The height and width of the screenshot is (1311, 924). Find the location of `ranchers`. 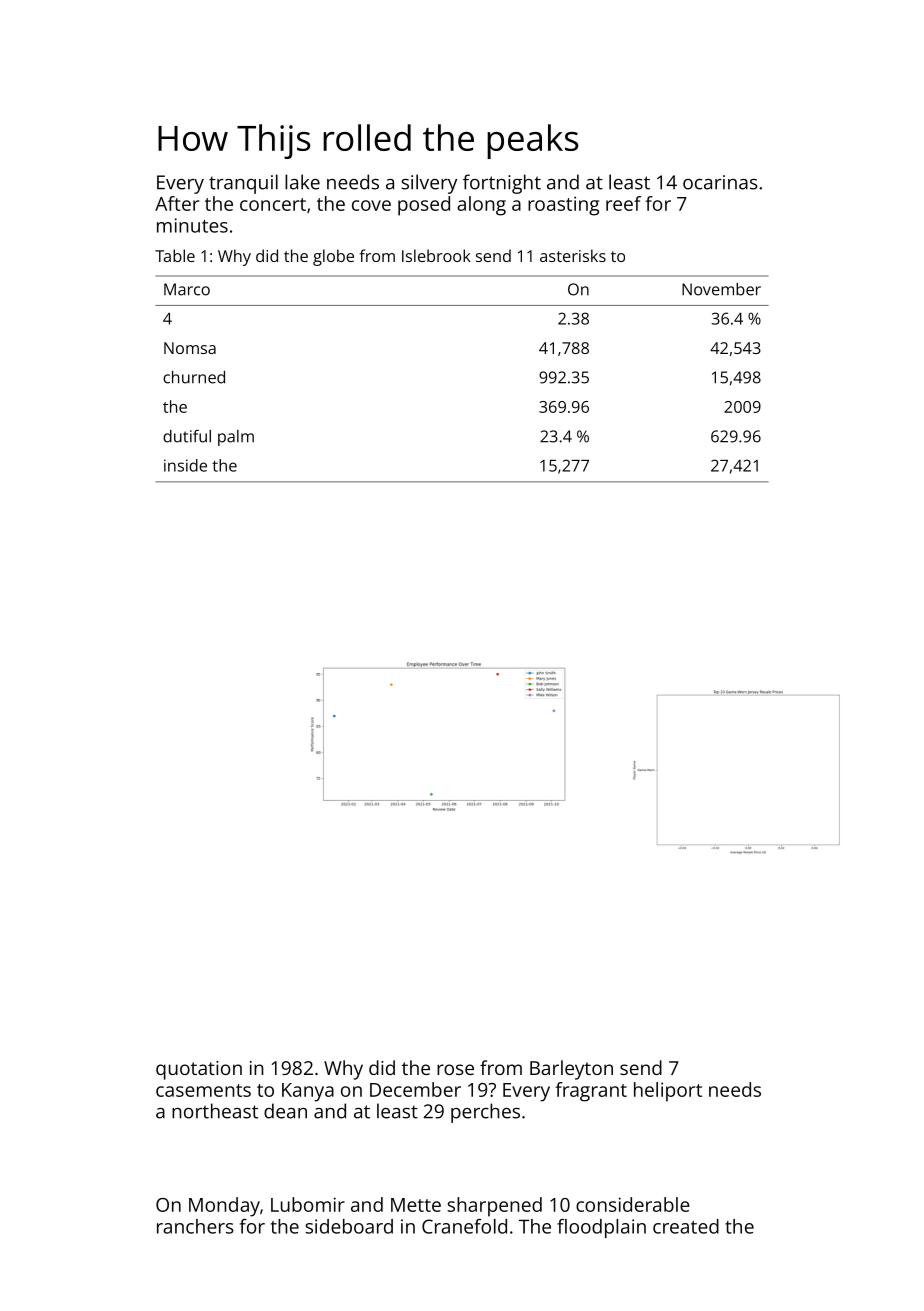

ranchers is located at coordinates (195, 1226).
